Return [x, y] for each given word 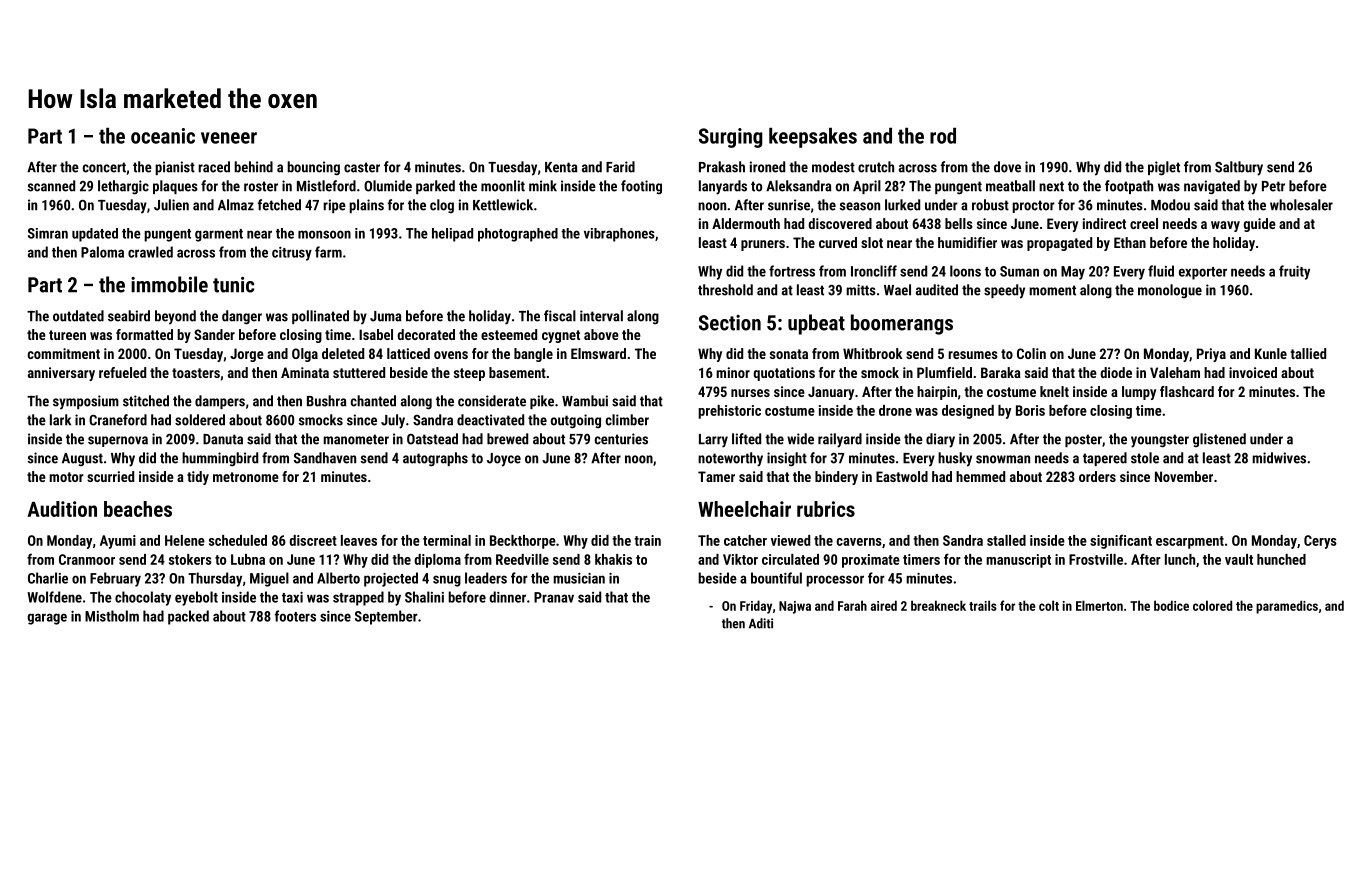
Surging [731, 138]
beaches [138, 509]
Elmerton [1099, 605]
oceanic [163, 136]
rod [943, 136]
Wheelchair [744, 509]
